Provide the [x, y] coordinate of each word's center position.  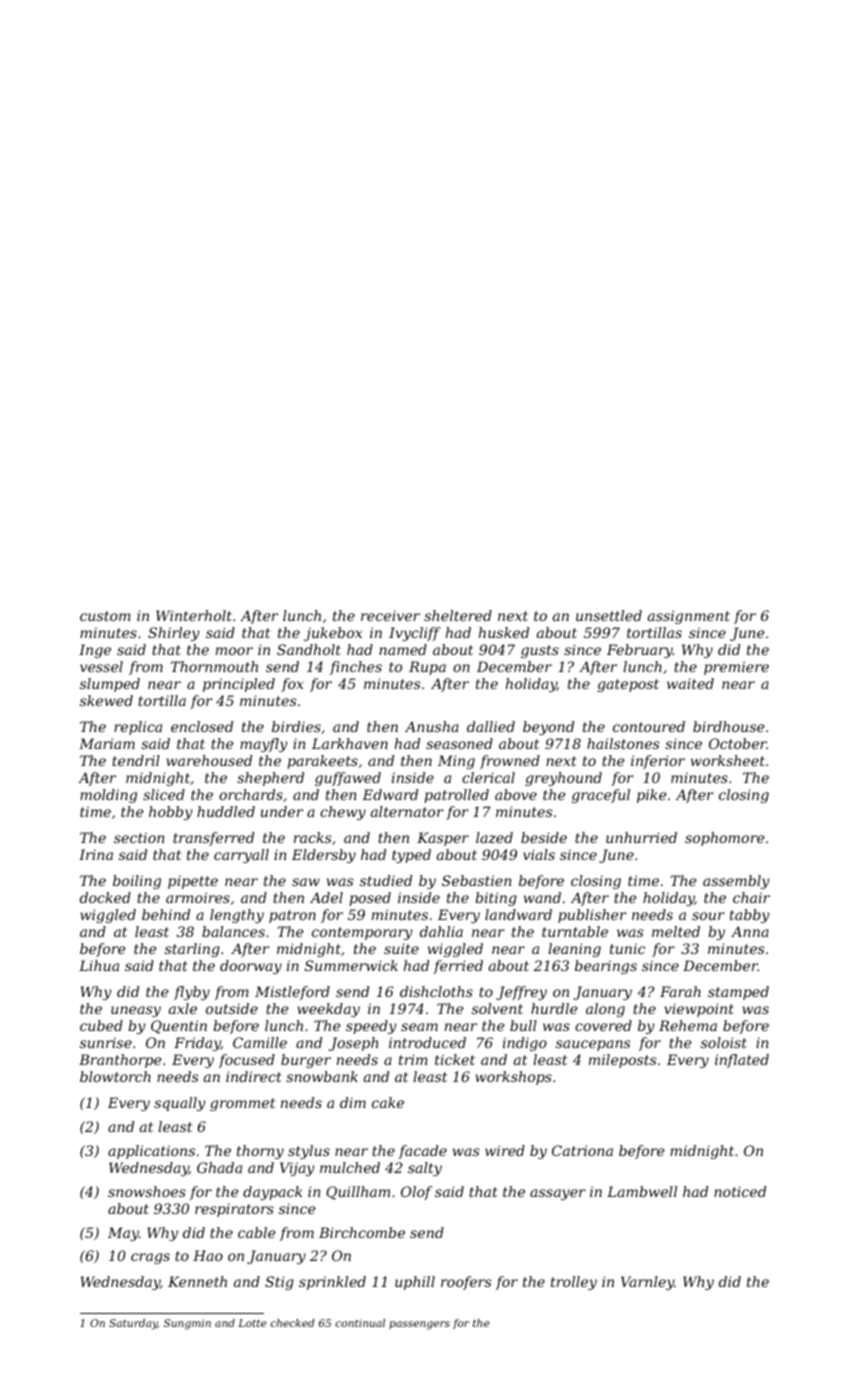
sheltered [458, 615]
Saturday [133, 1324]
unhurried [641, 837]
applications [151, 1152]
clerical [488, 777]
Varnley [647, 1283]
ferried [458, 967]
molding [108, 796]
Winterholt [194, 615]
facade [423, 1152]
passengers [419, 1325]
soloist [724, 1042]
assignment [689, 617]
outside [232, 1008]
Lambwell [642, 1191]
